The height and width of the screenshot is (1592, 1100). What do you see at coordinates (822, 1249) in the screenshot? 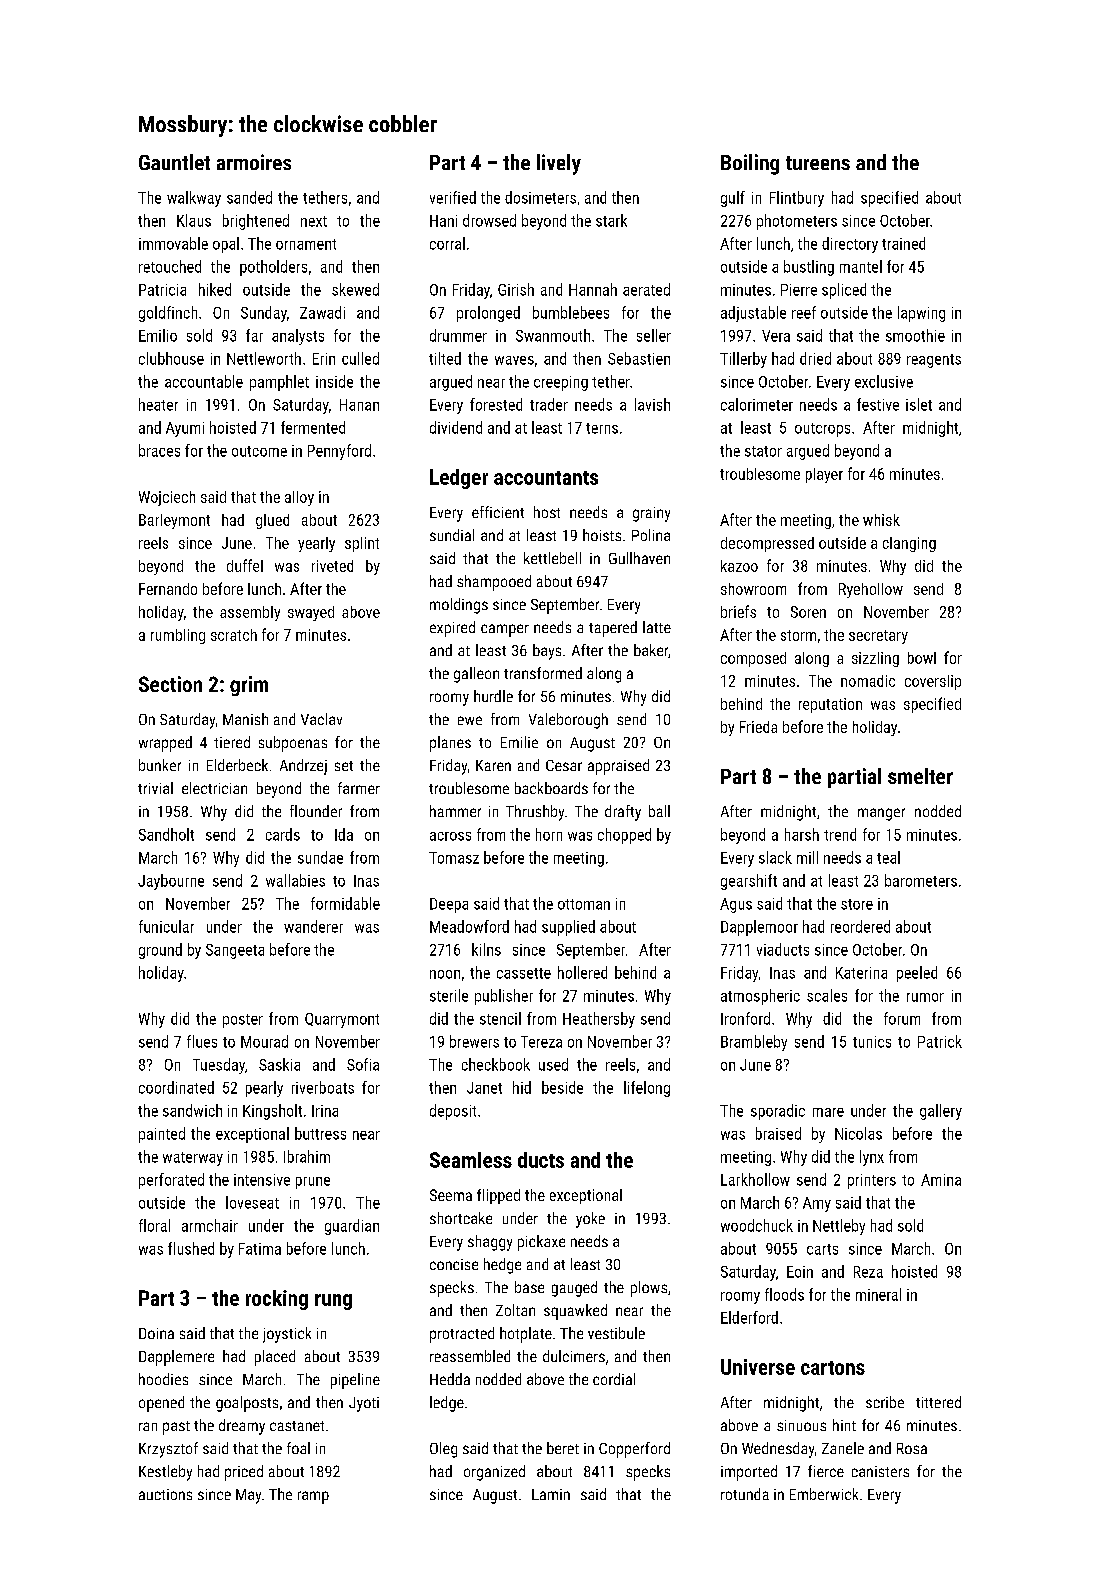
I see `carts` at bounding box center [822, 1249].
